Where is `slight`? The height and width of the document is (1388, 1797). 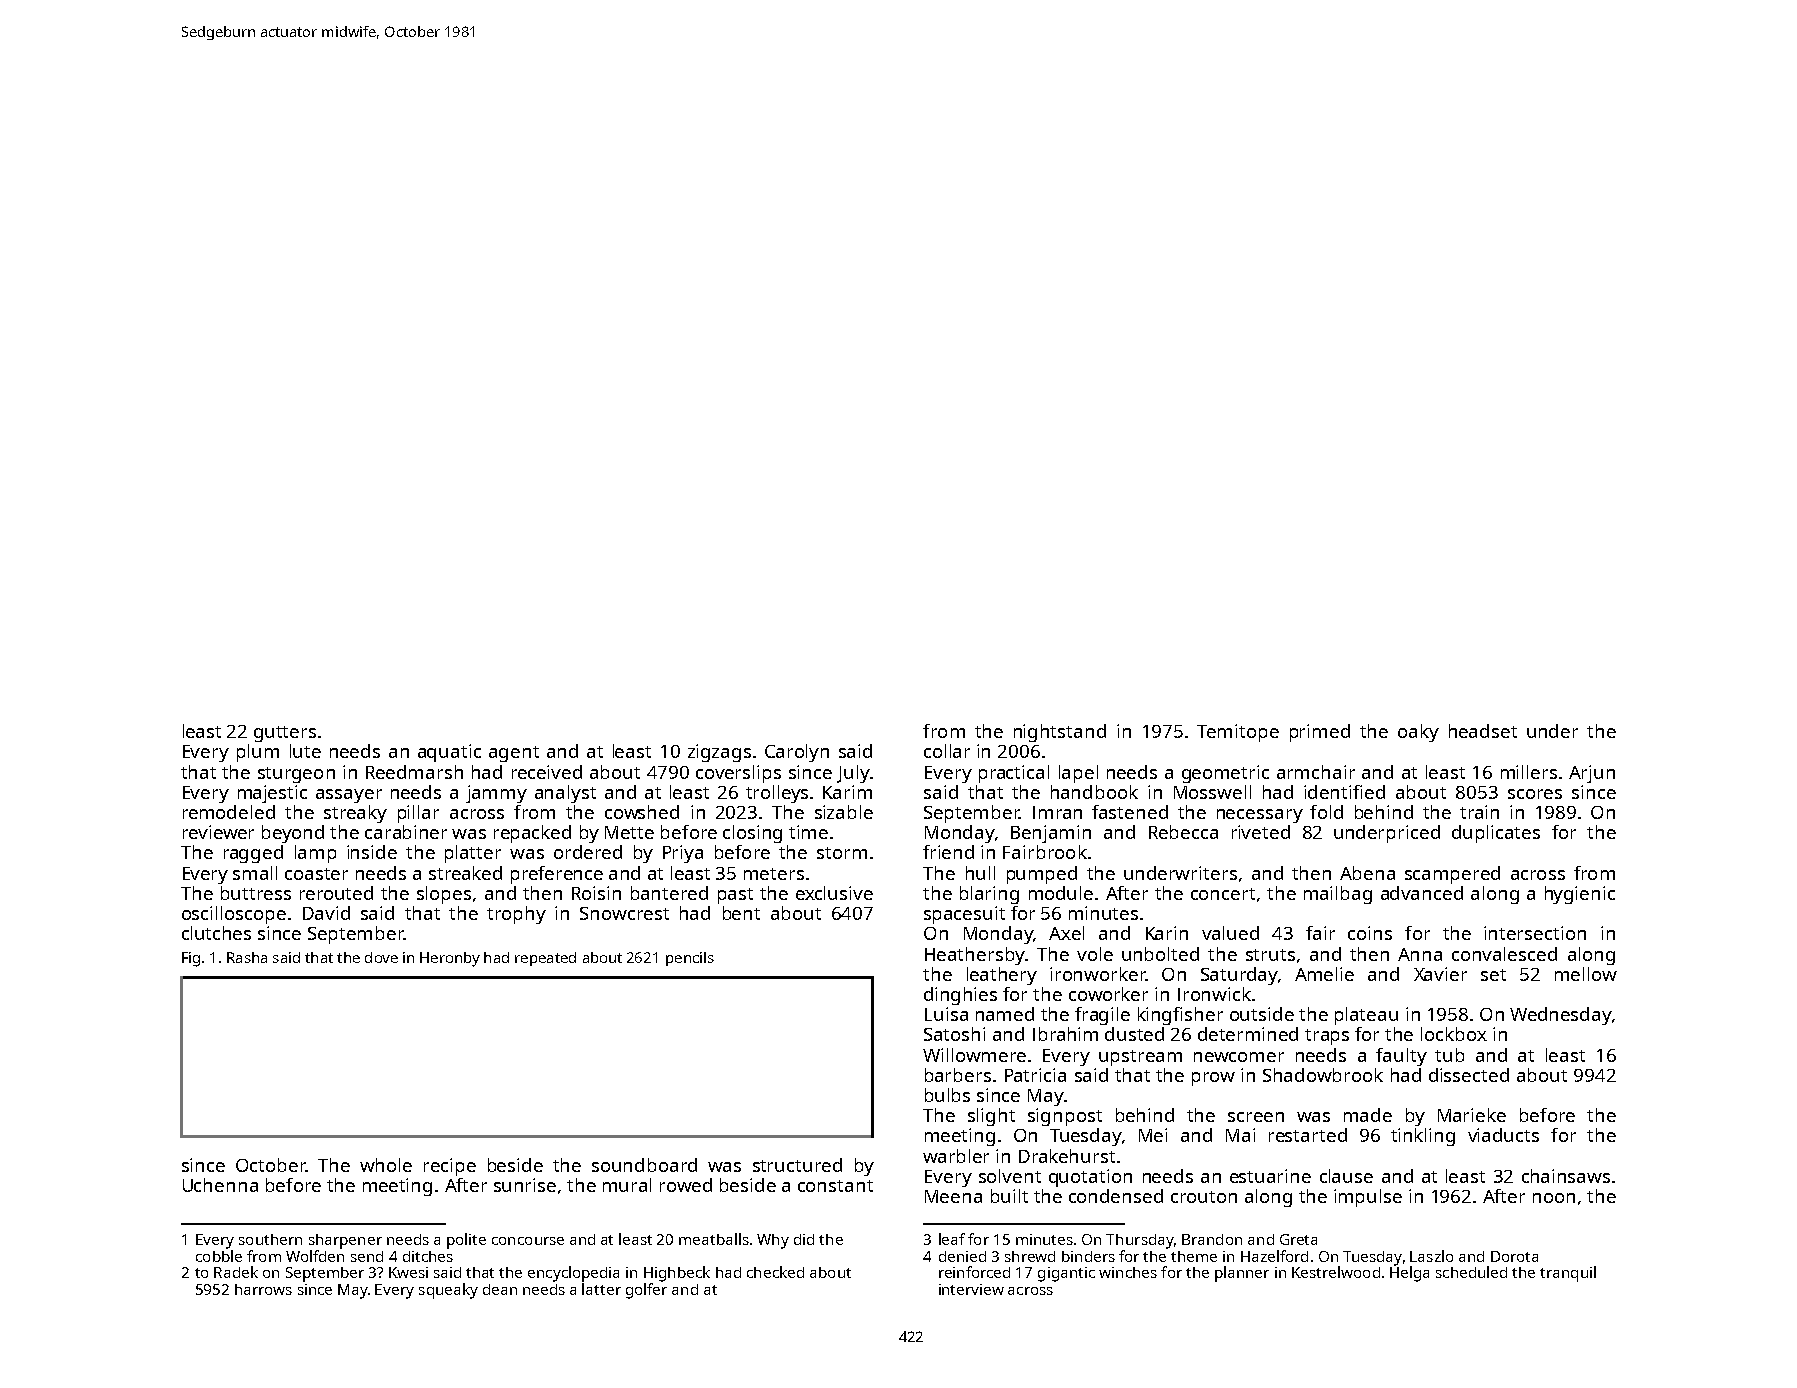
slight is located at coordinates (991, 1117).
